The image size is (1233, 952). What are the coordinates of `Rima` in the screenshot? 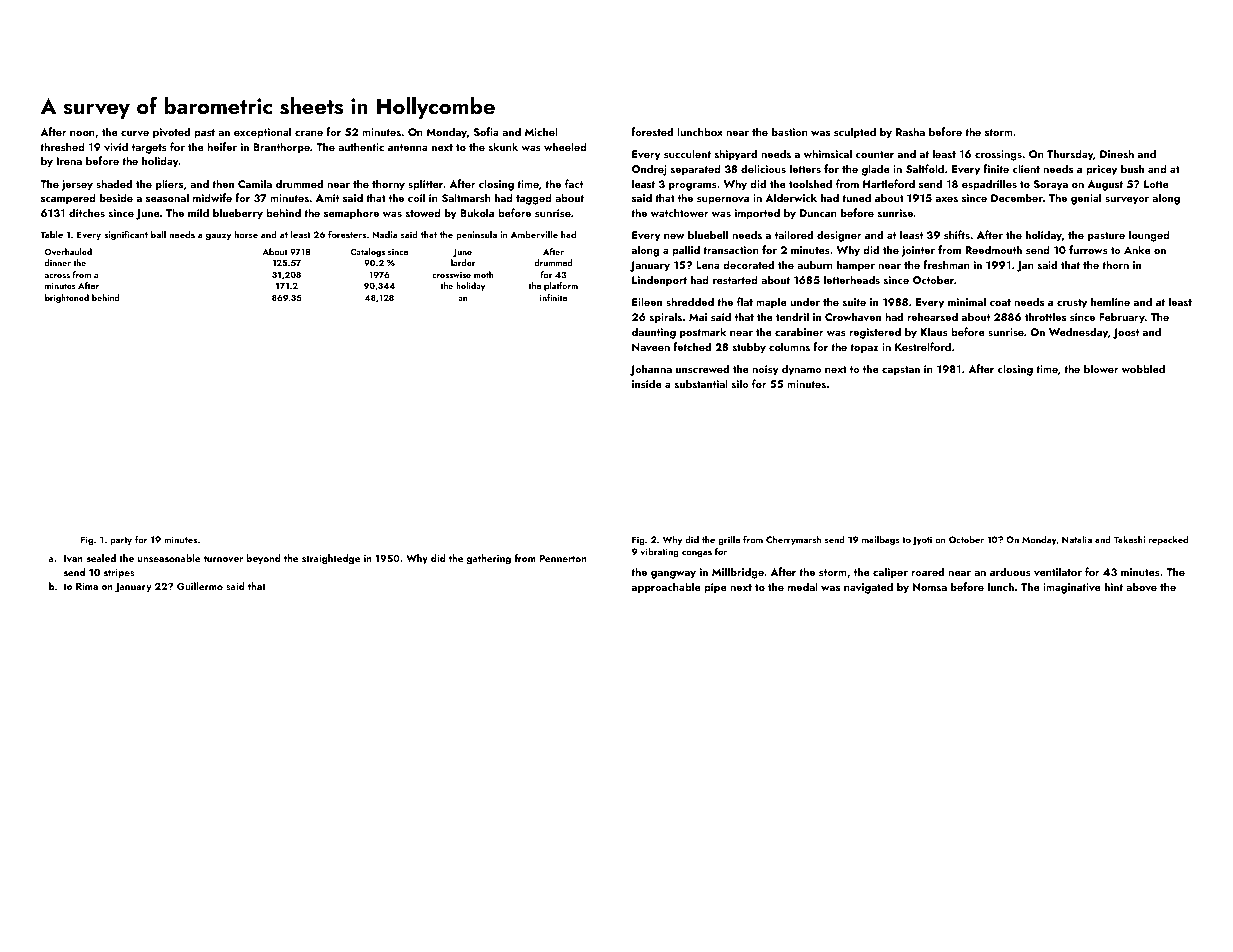 It's located at (87, 586).
